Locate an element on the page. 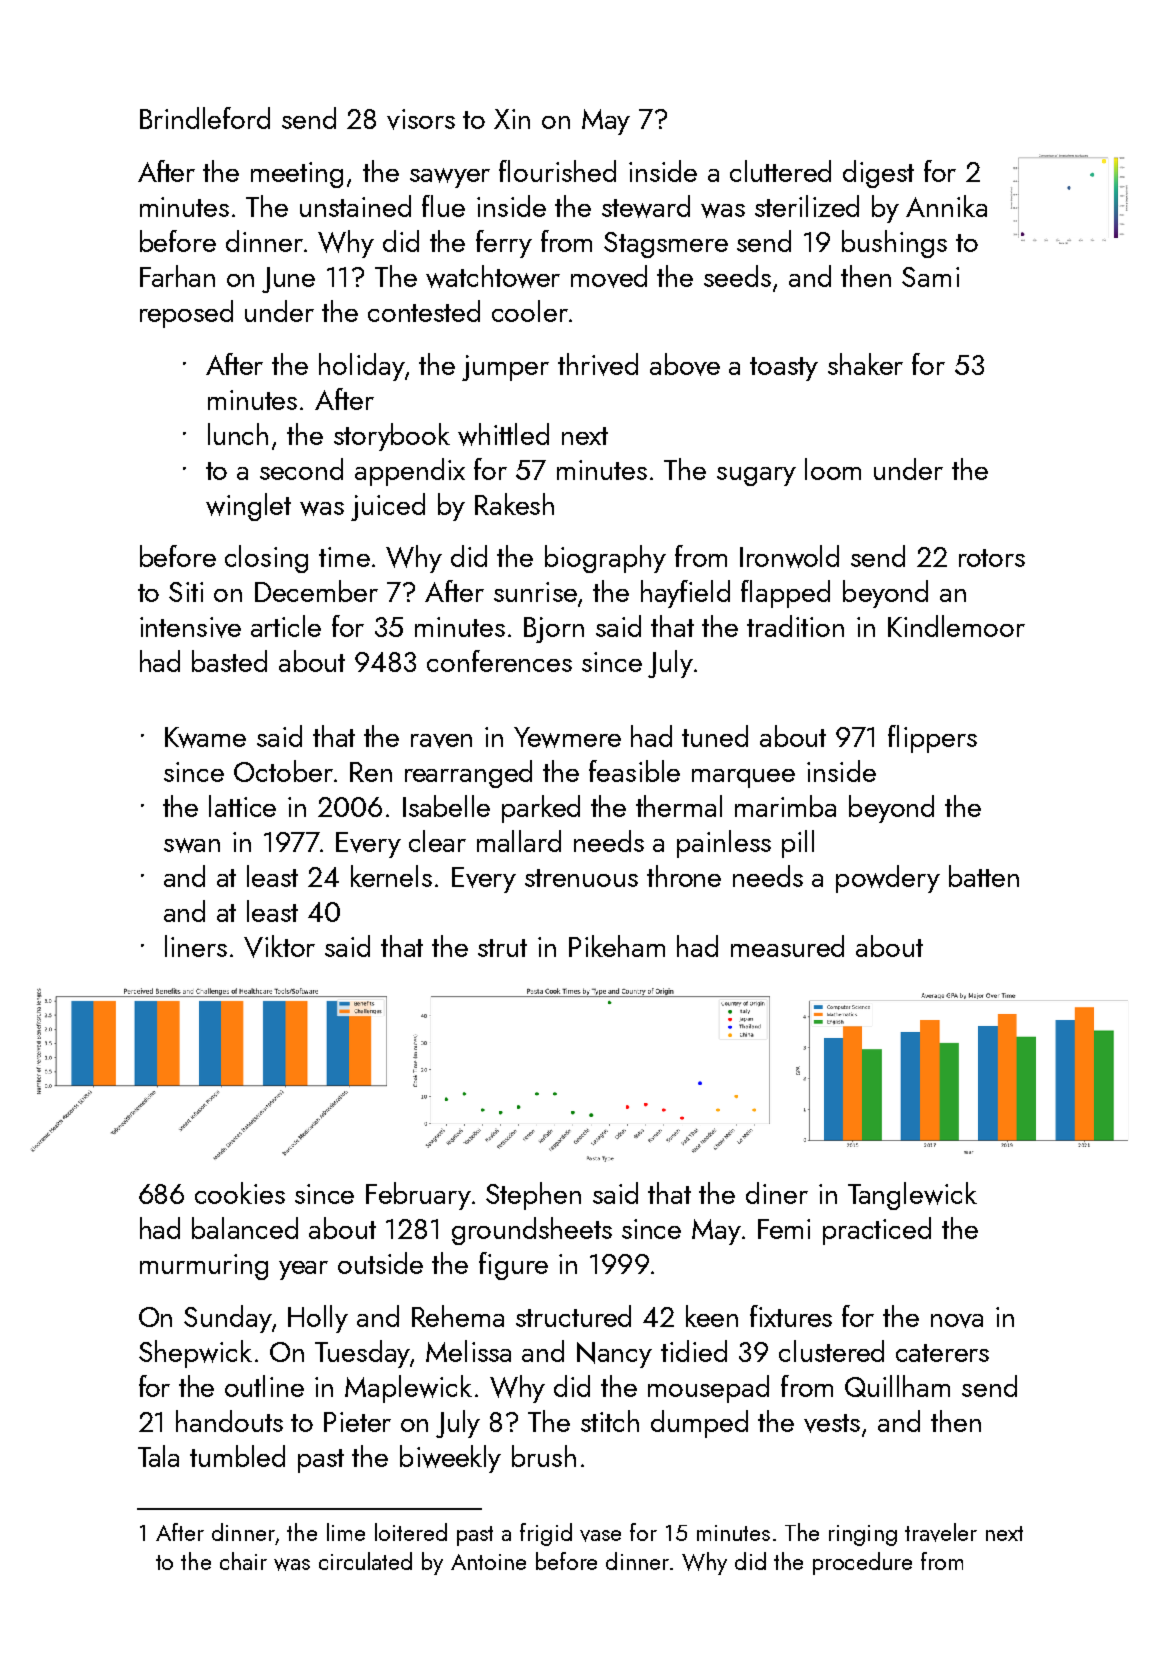  Kindlemoor is located at coordinates (956, 626).
